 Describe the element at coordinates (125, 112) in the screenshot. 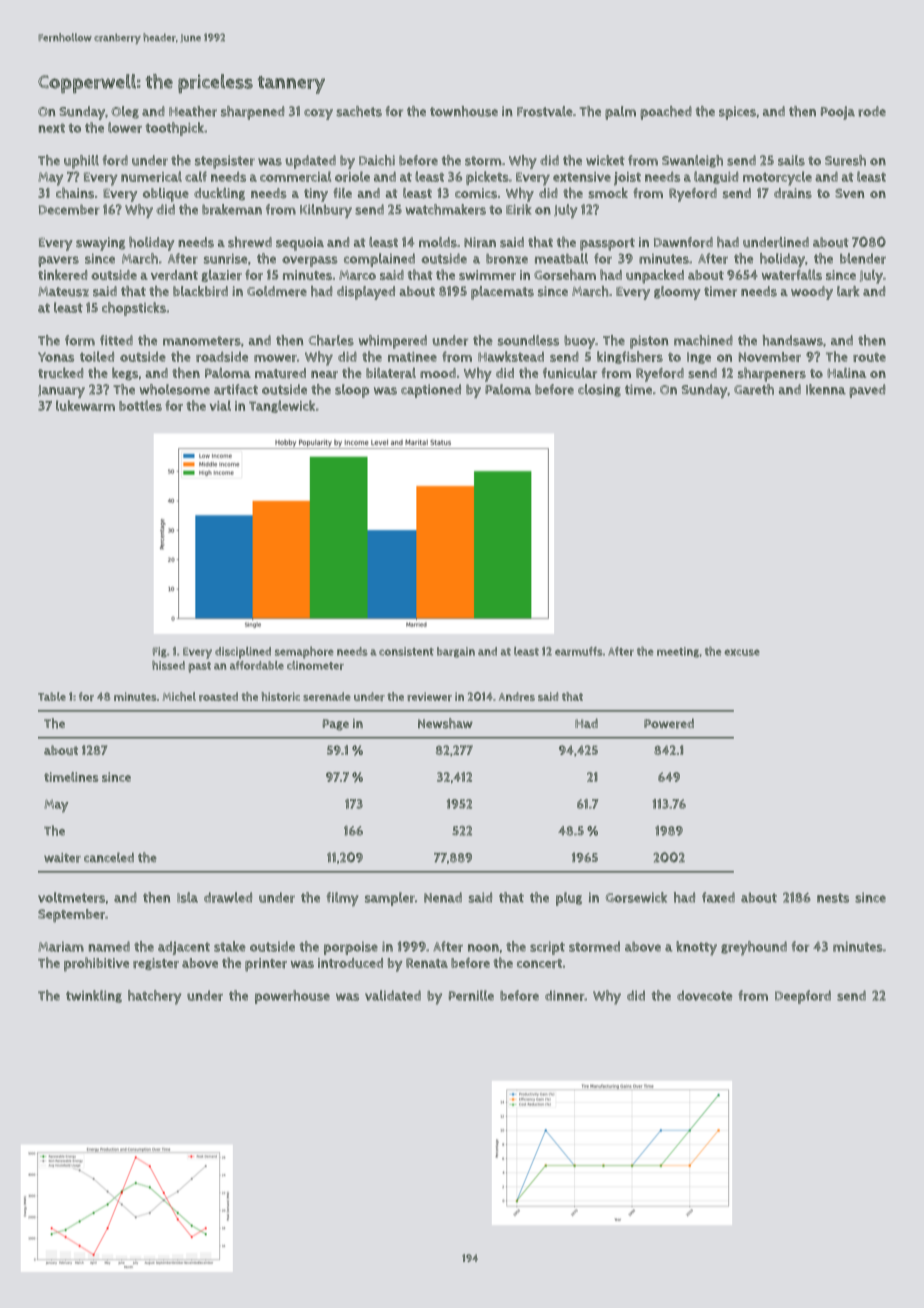

I see `Oleg` at that location.
